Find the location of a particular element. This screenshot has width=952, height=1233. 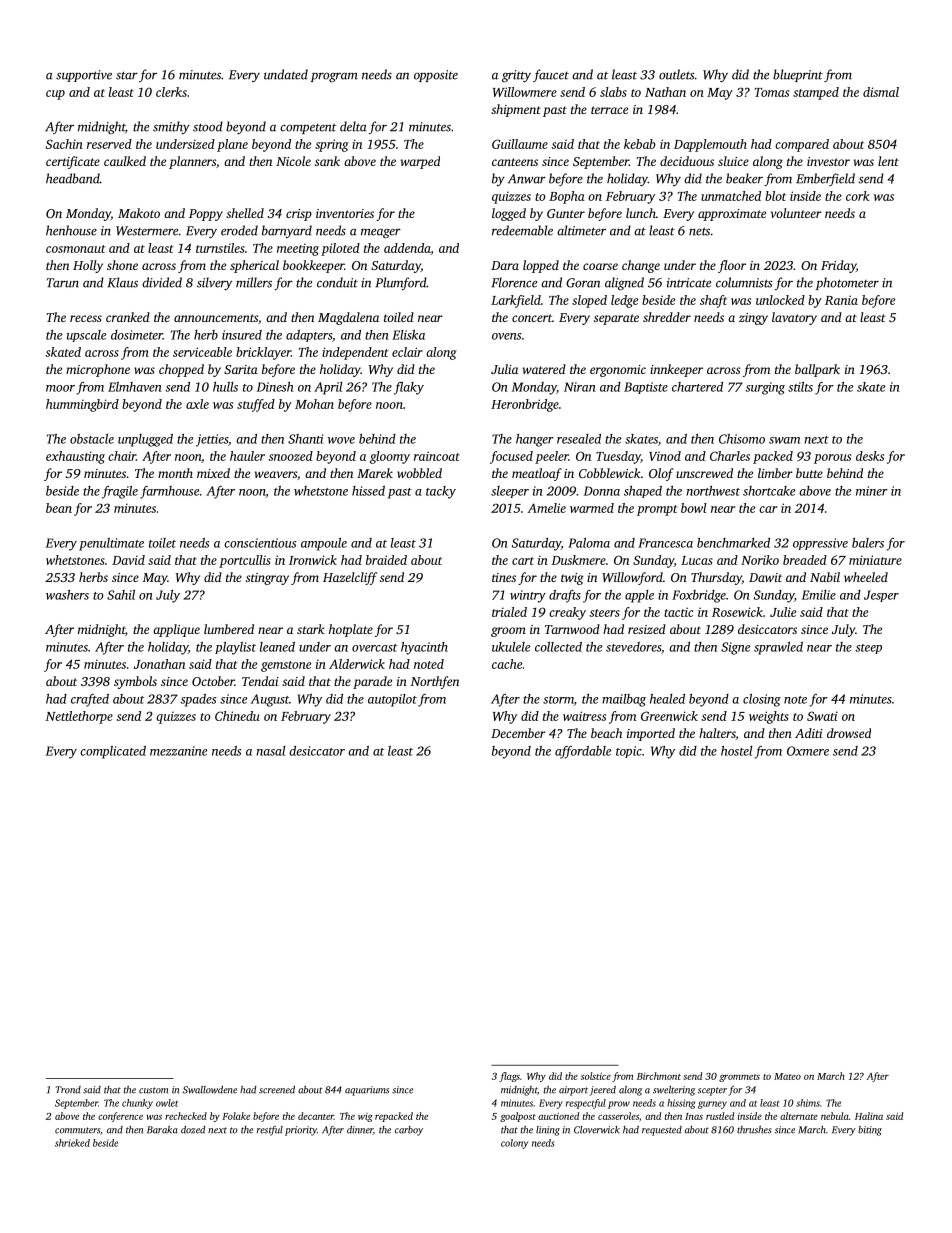

supportive is located at coordinates (84, 76).
